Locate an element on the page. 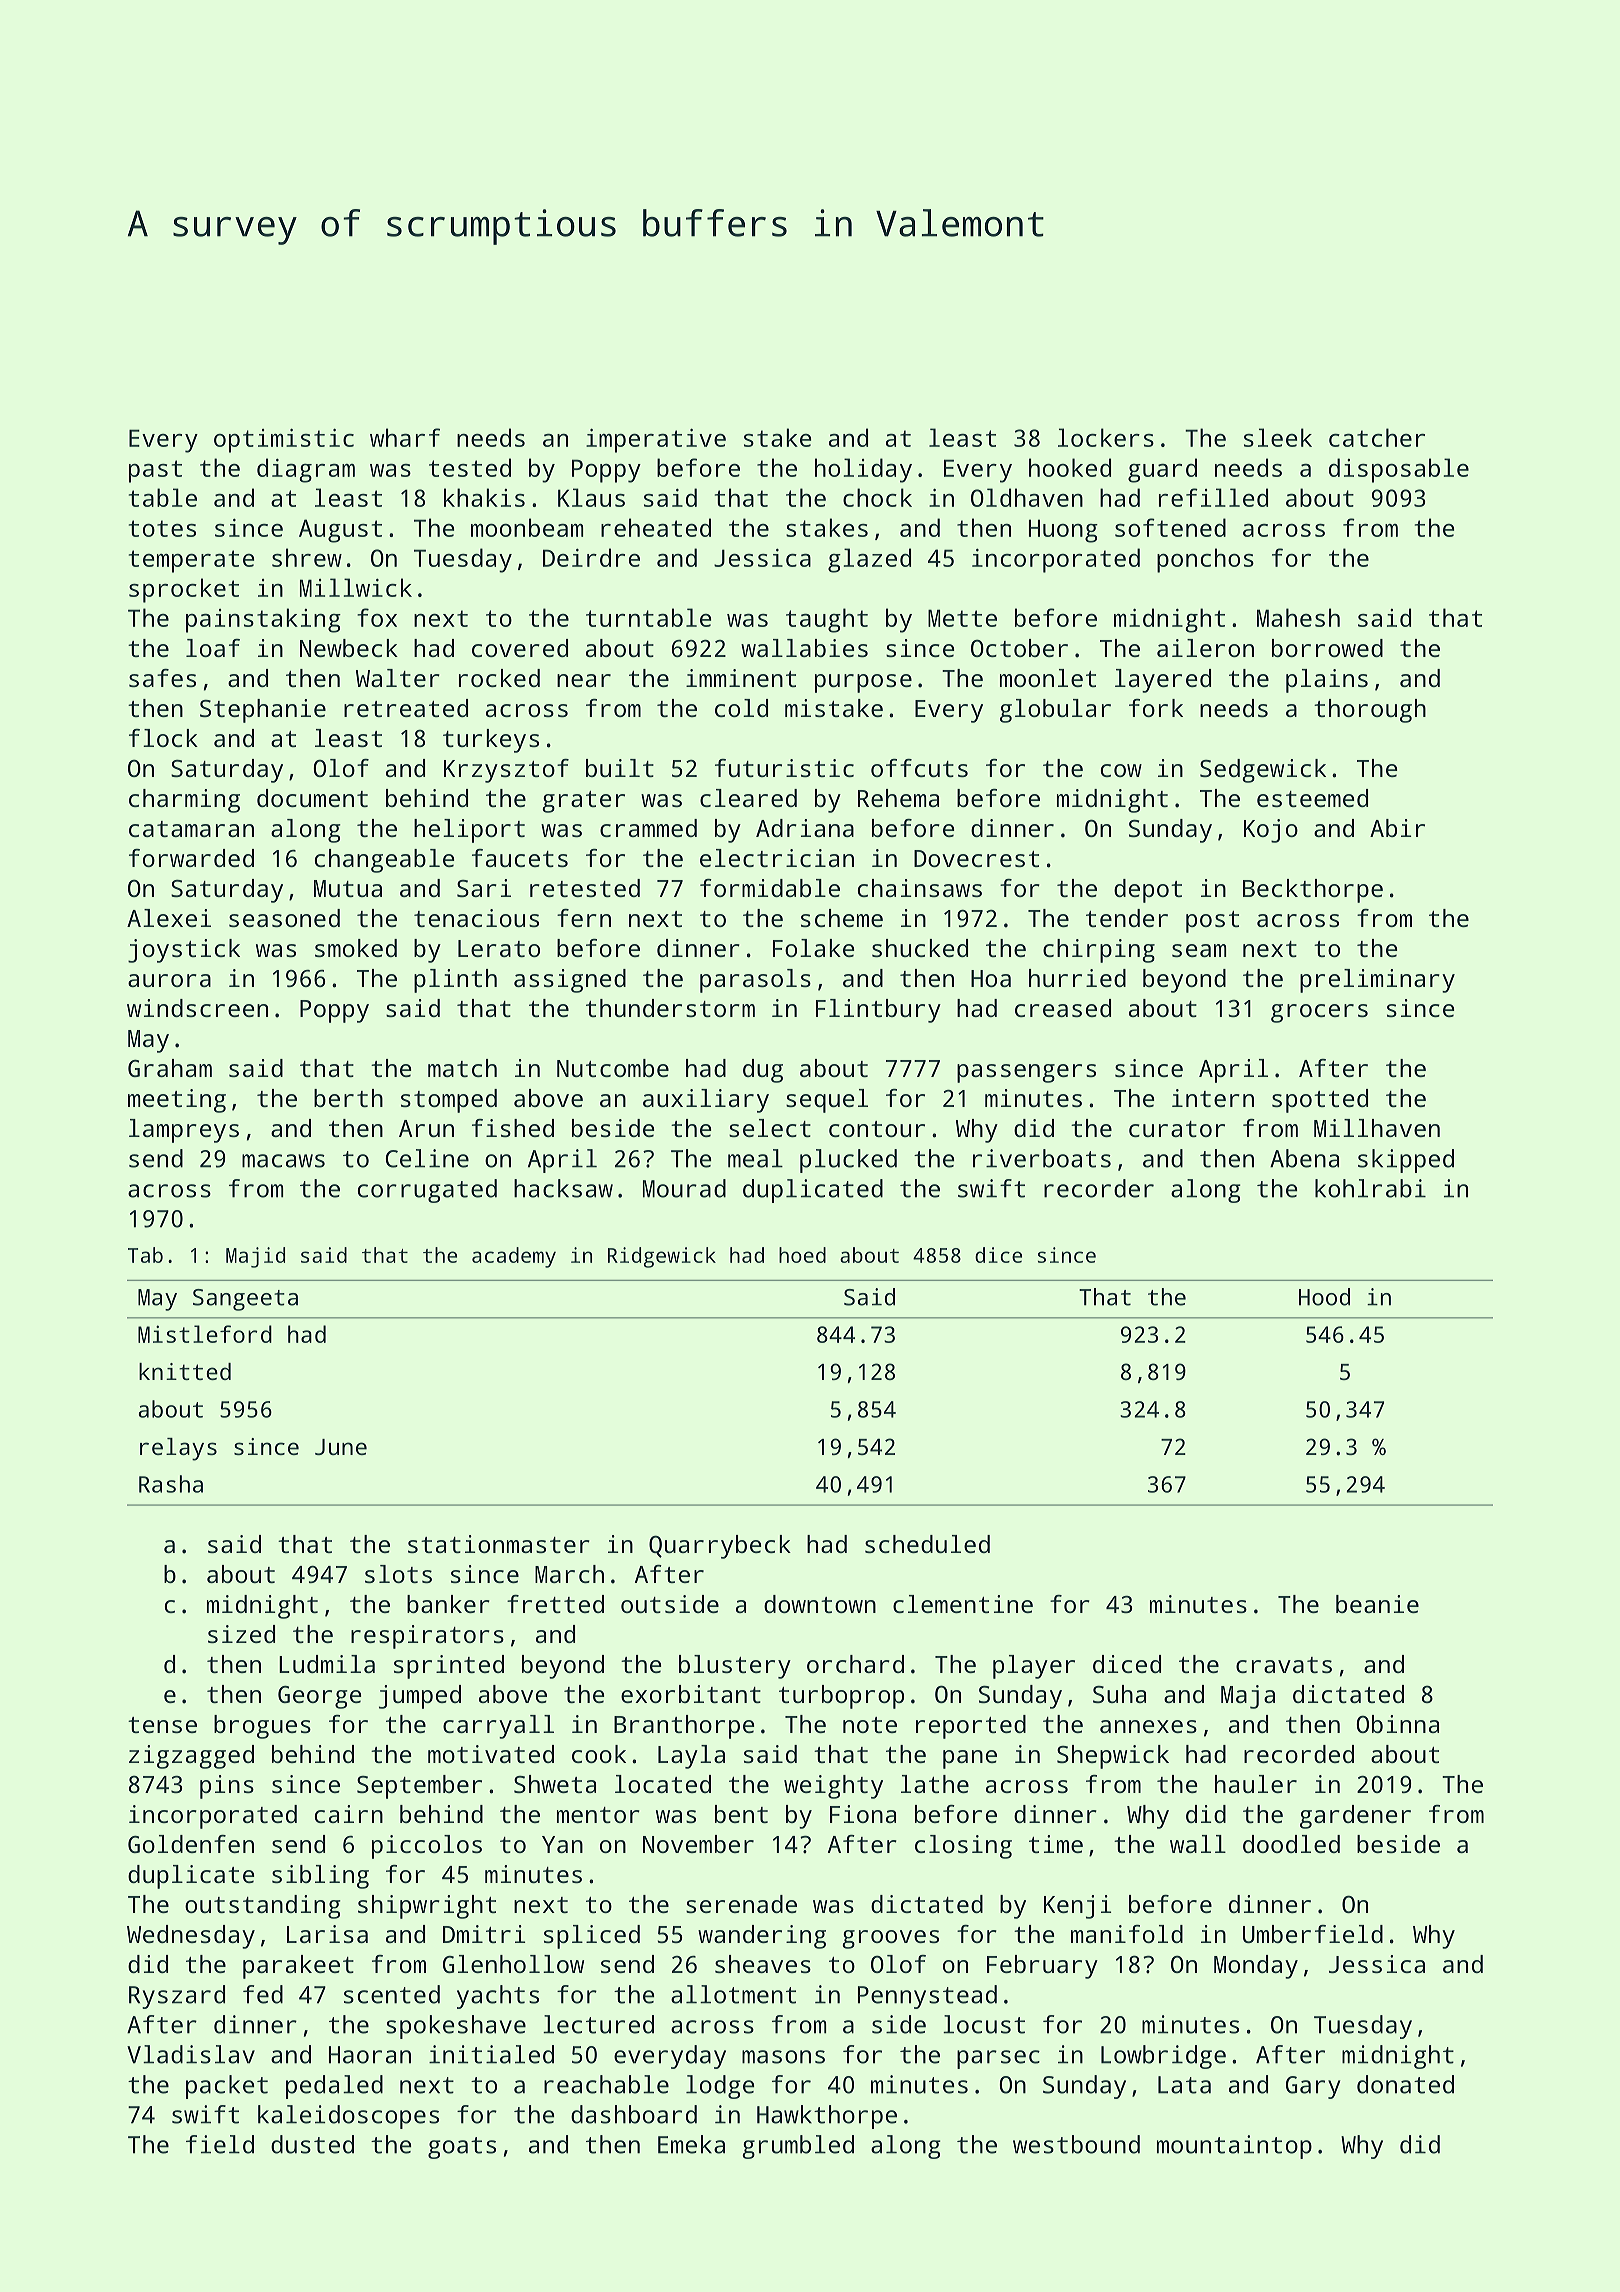 The image size is (1620, 2292). macaws is located at coordinates (283, 1161).
